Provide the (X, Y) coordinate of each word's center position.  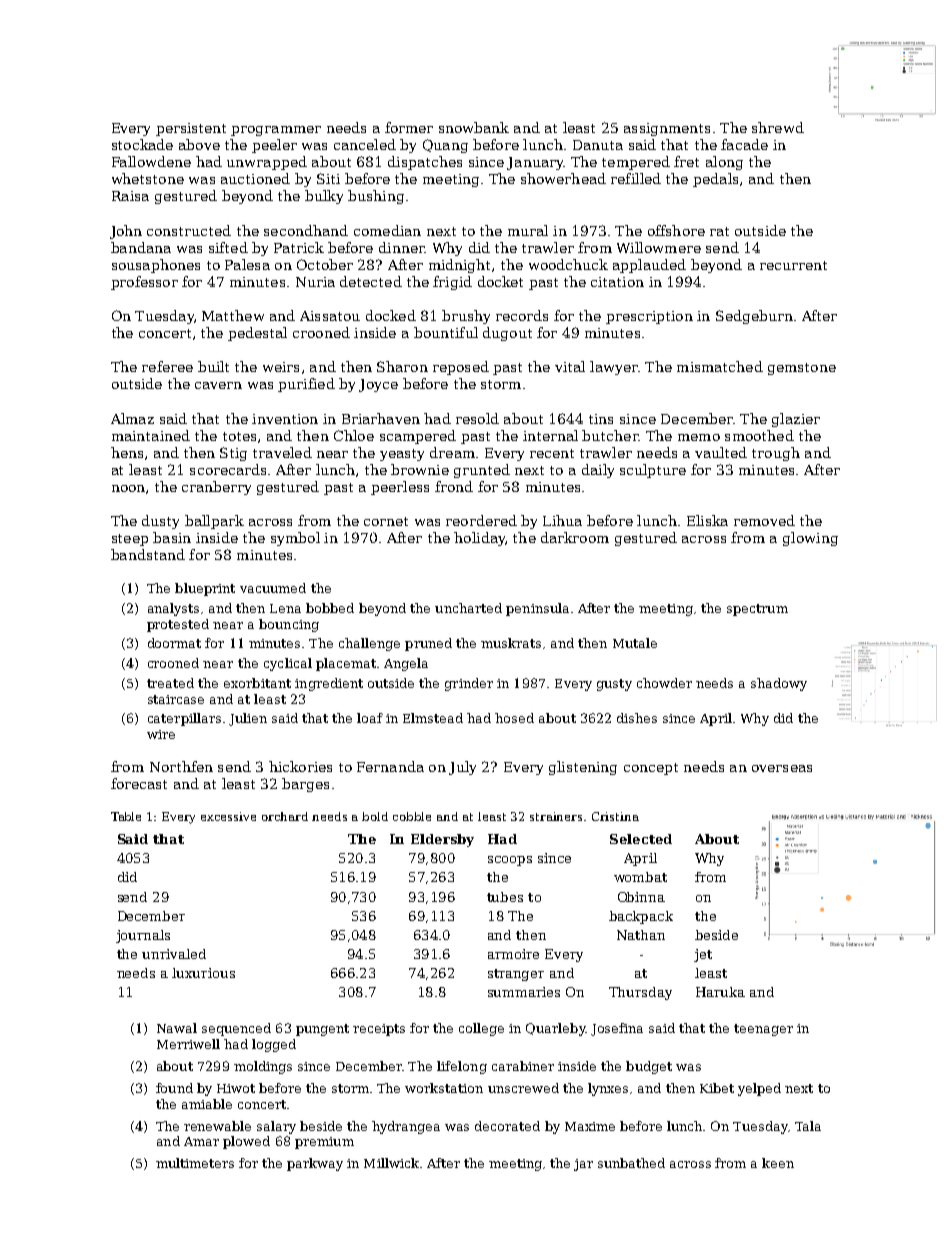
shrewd (778, 127)
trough (776, 454)
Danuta (598, 145)
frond (454, 486)
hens (127, 452)
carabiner (523, 1066)
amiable (207, 1104)
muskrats (511, 643)
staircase (176, 699)
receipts (379, 1030)
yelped (759, 1089)
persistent (191, 129)
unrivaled (174, 954)
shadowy (779, 684)
